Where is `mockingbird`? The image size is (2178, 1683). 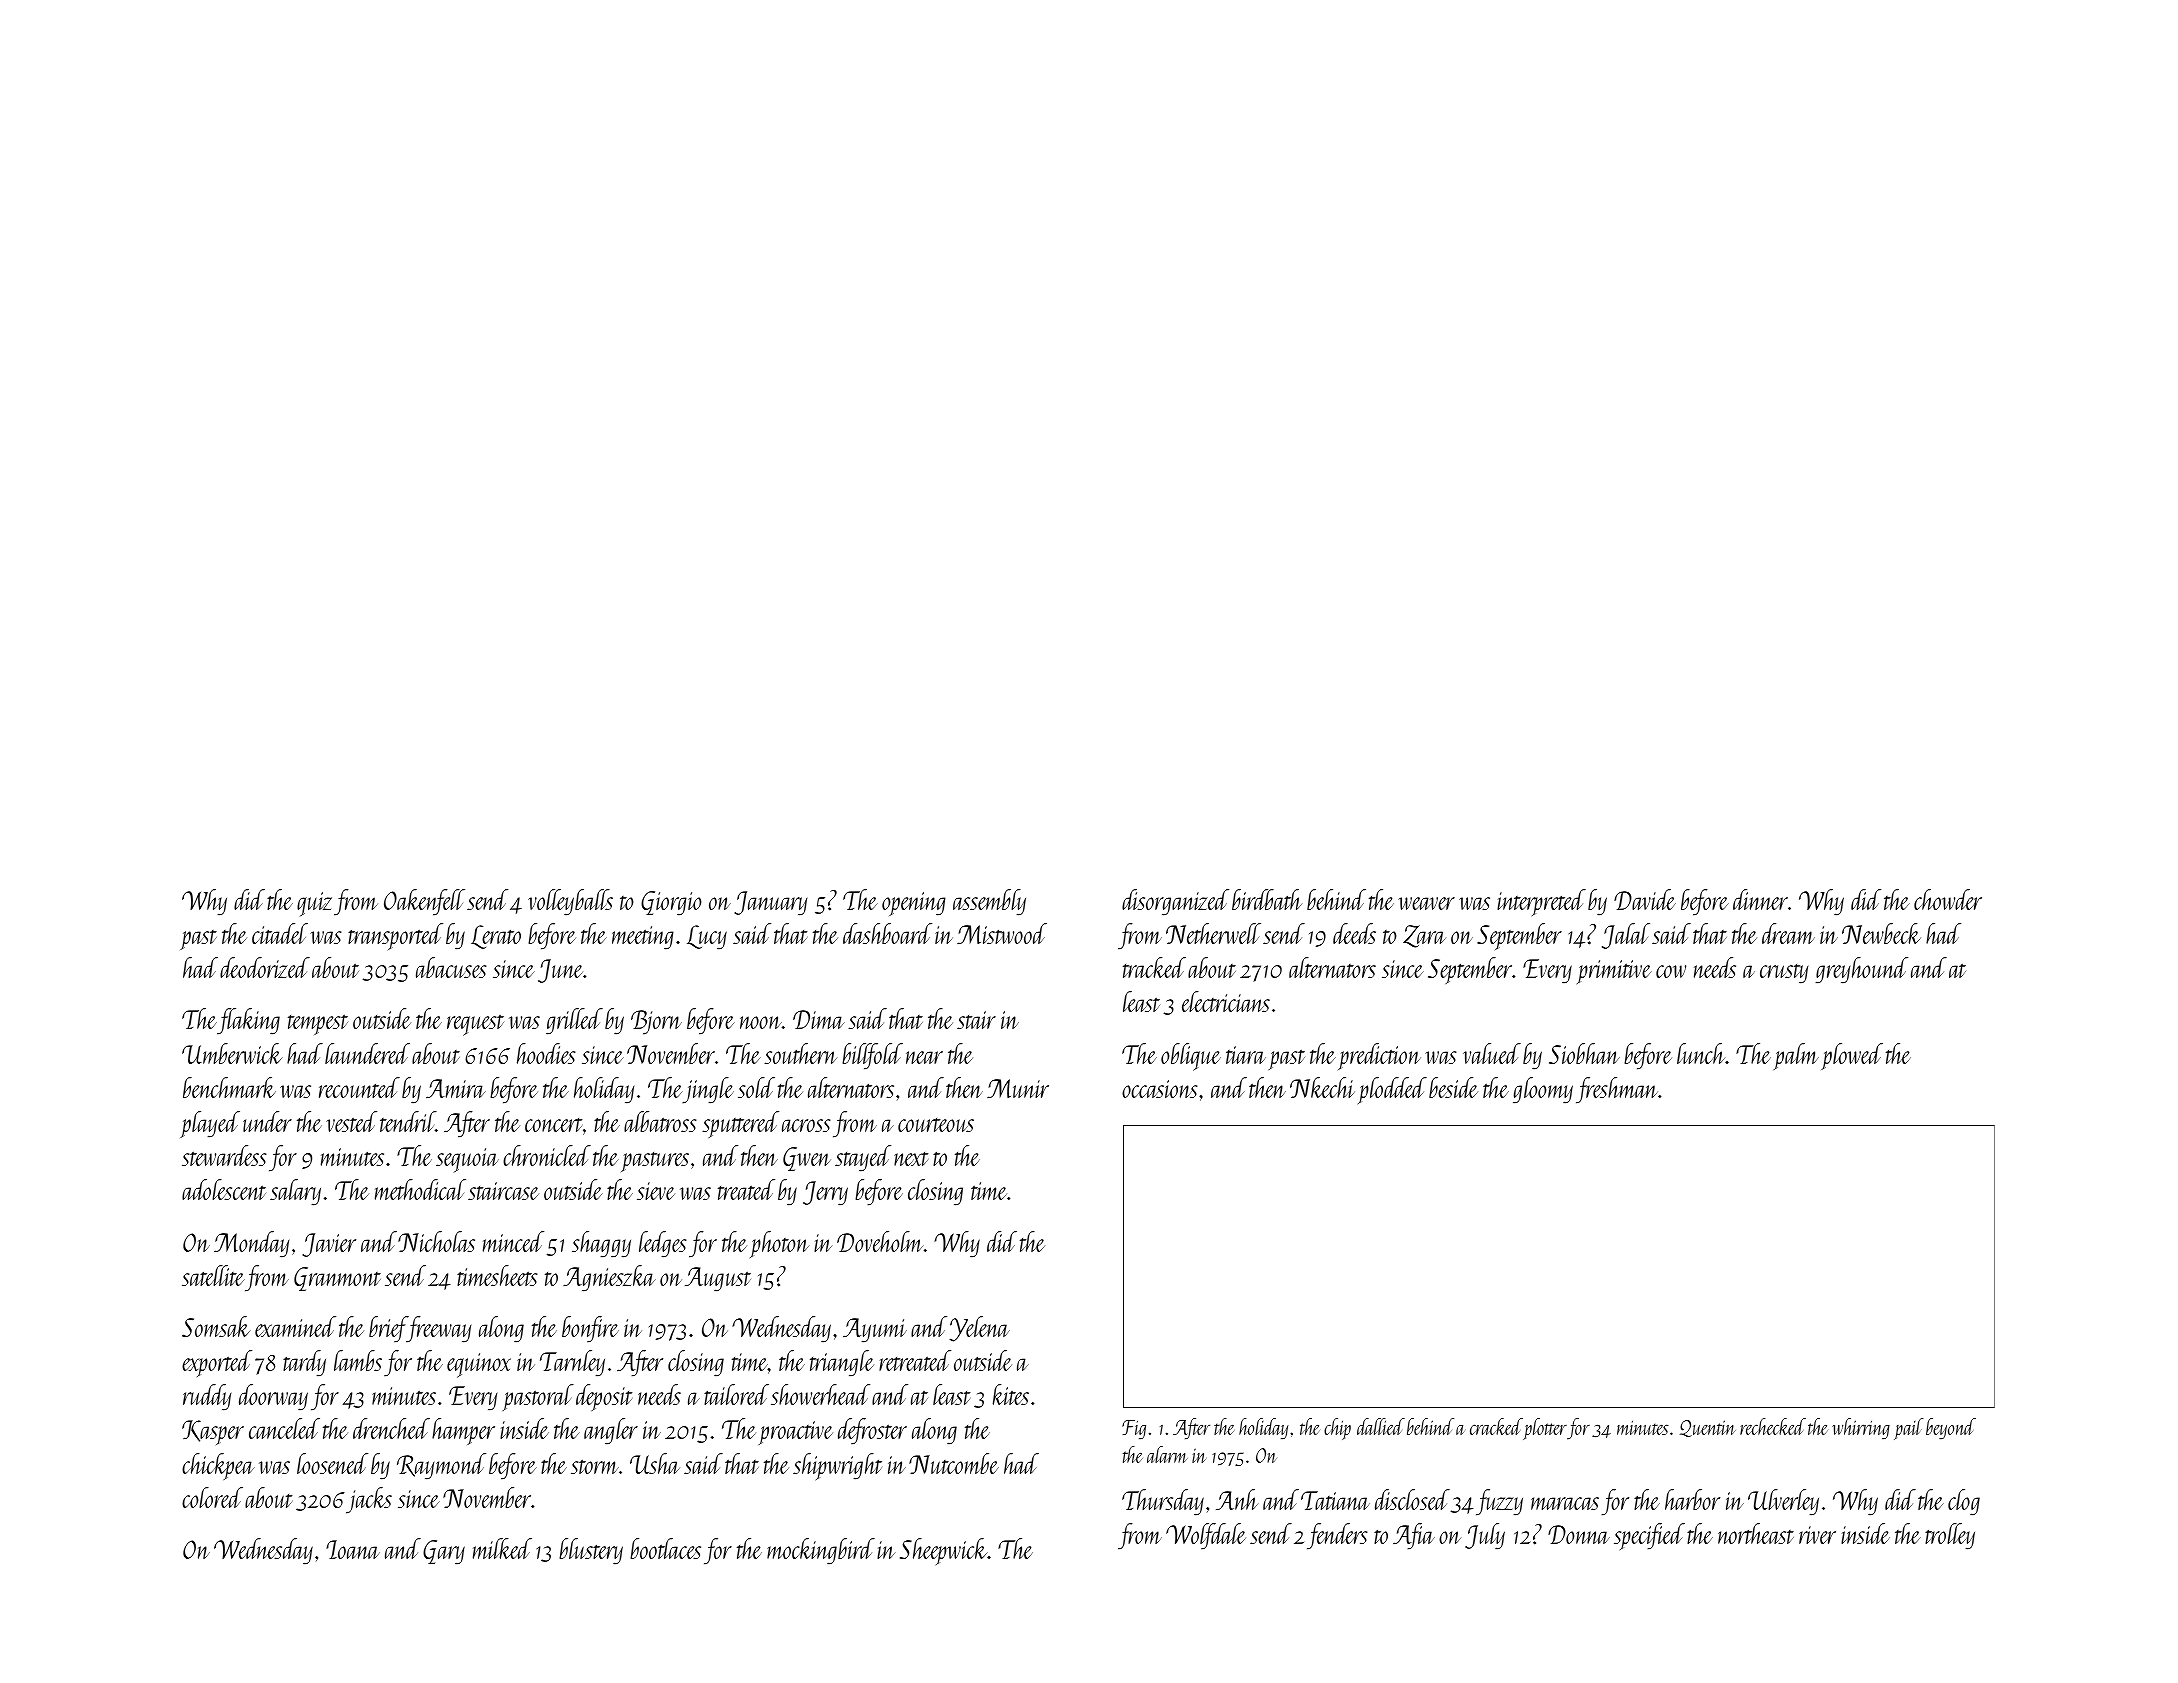
mockingbird is located at coordinates (821, 1551).
